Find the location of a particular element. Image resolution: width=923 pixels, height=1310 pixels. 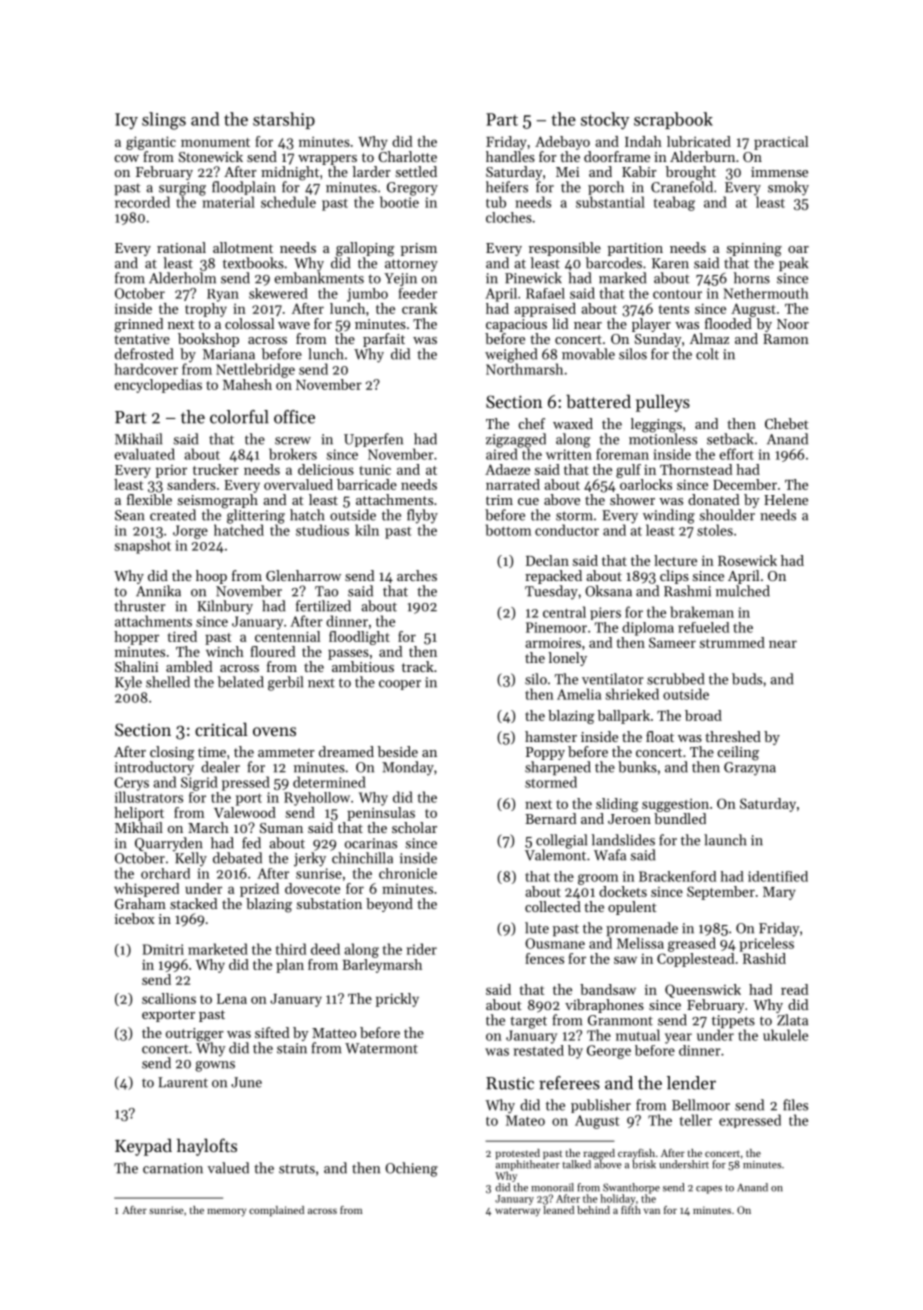

capes is located at coordinates (709, 1190).
